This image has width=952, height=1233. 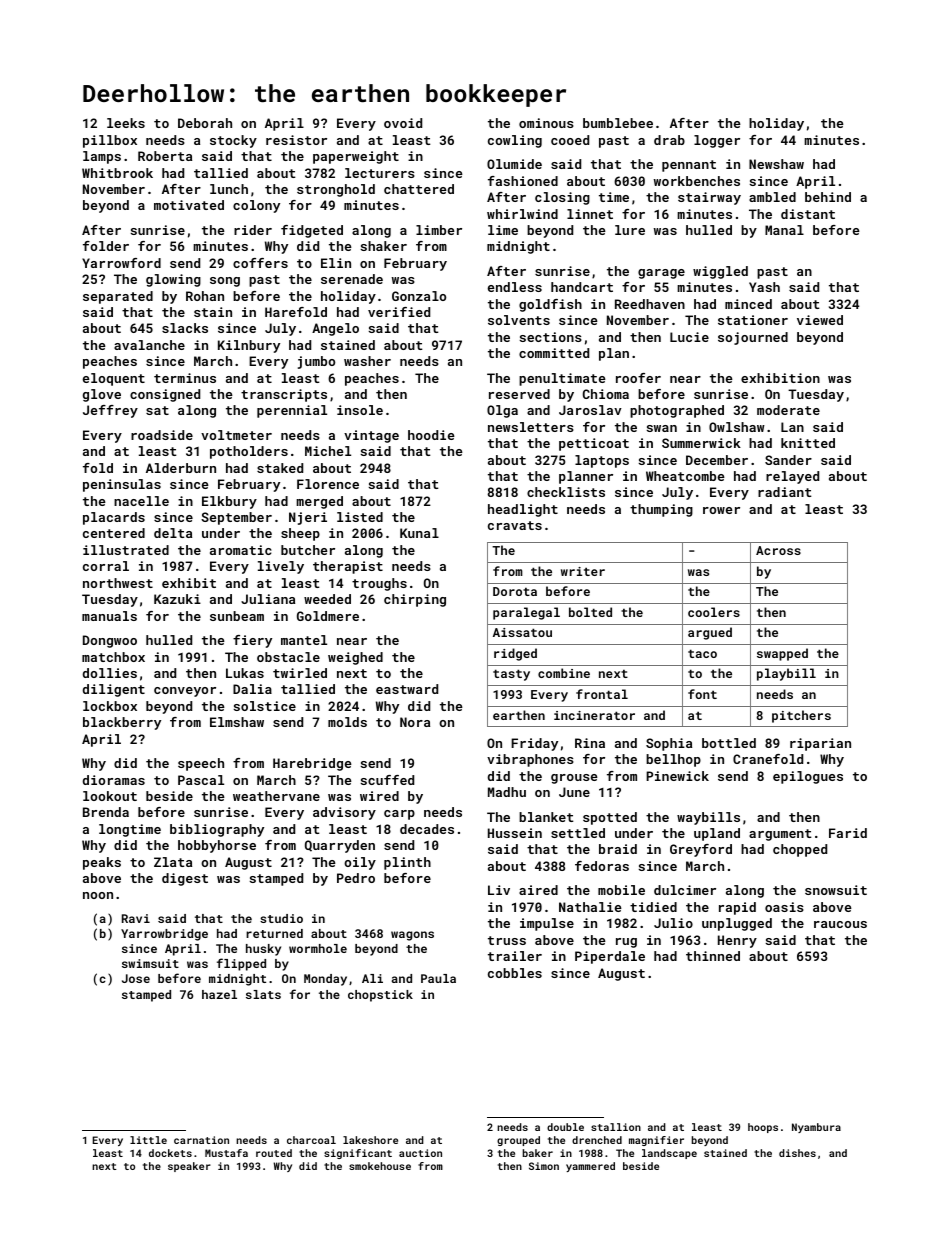 What do you see at coordinates (515, 833) in the image?
I see `Hussein` at bounding box center [515, 833].
